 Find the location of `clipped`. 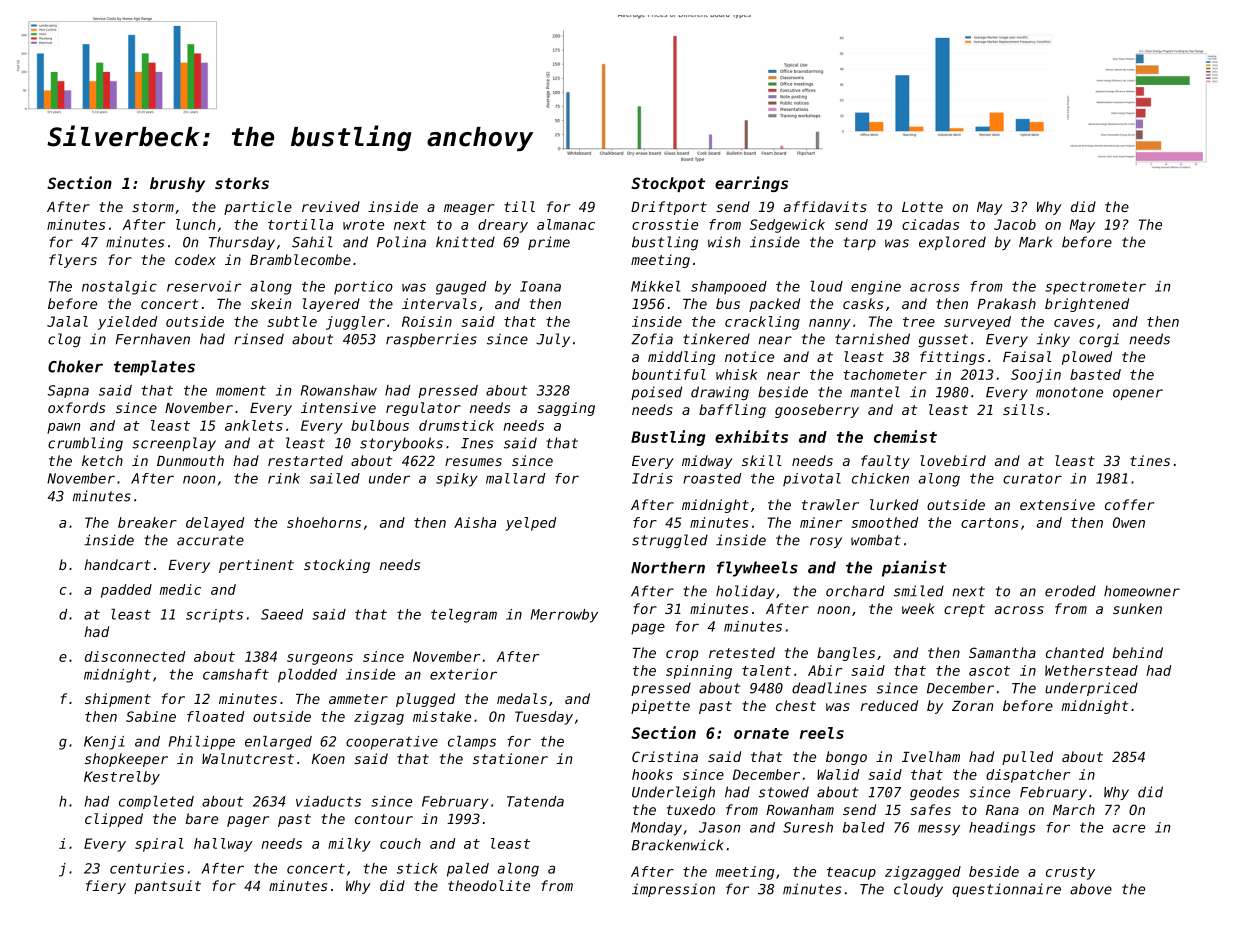

clipped is located at coordinates (114, 820).
